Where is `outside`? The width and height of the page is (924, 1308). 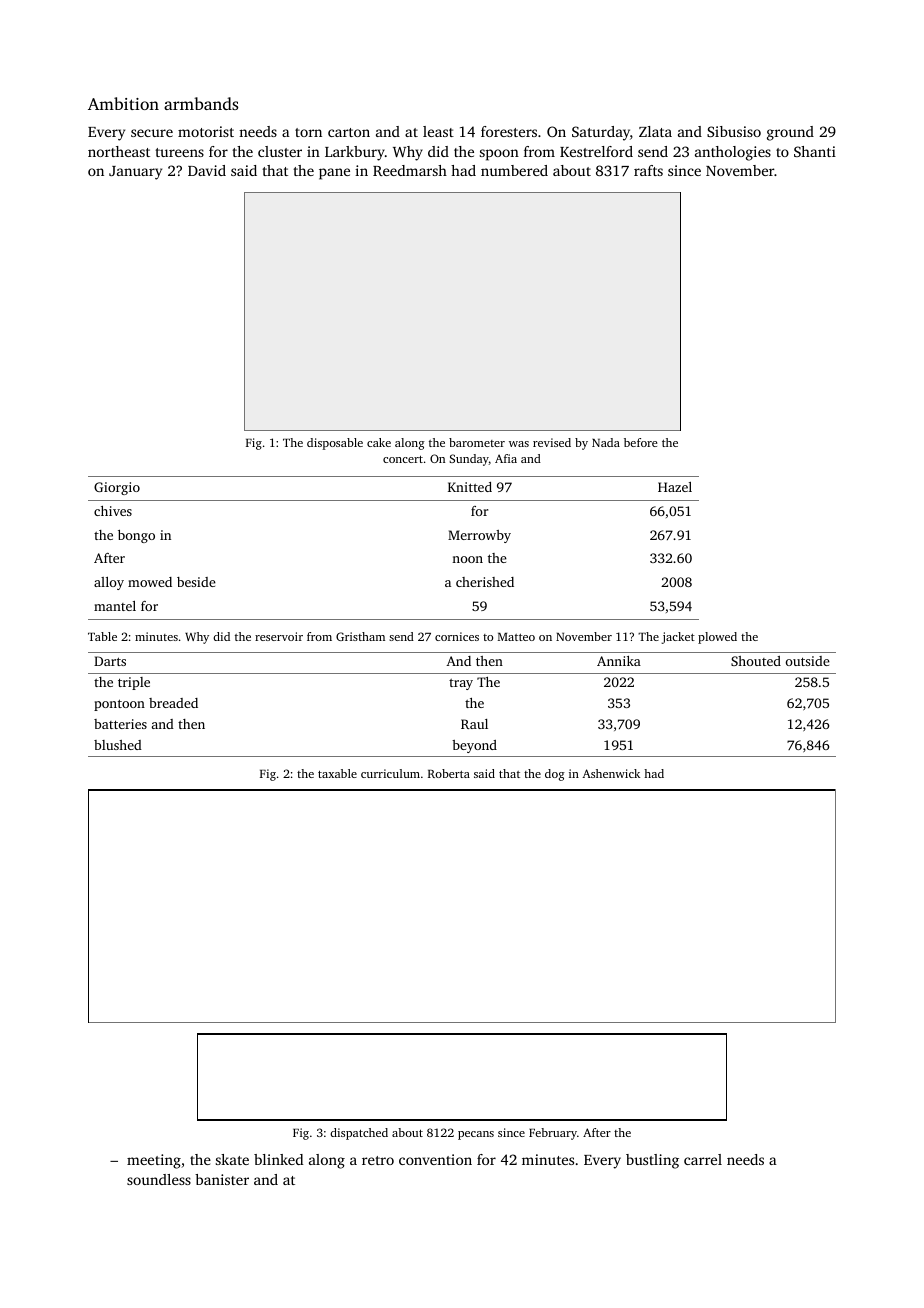
outside is located at coordinates (808, 661).
